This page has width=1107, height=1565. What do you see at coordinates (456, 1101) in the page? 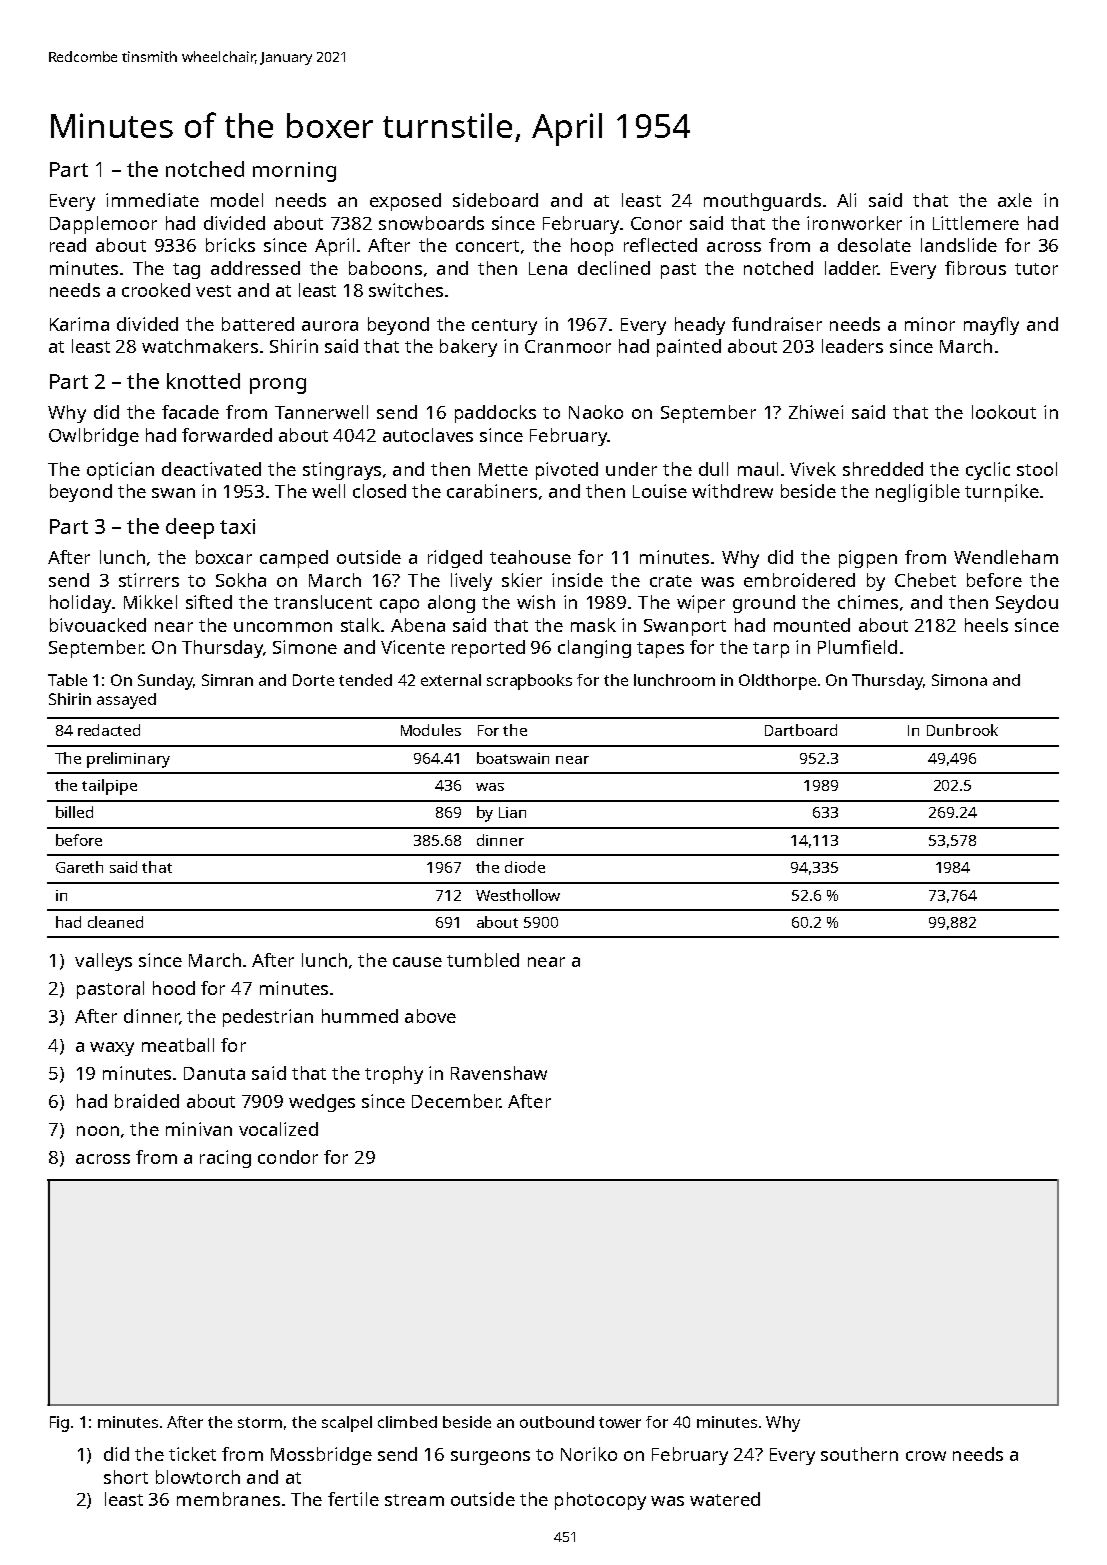
I see `December` at bounding box center [456, 1101].
